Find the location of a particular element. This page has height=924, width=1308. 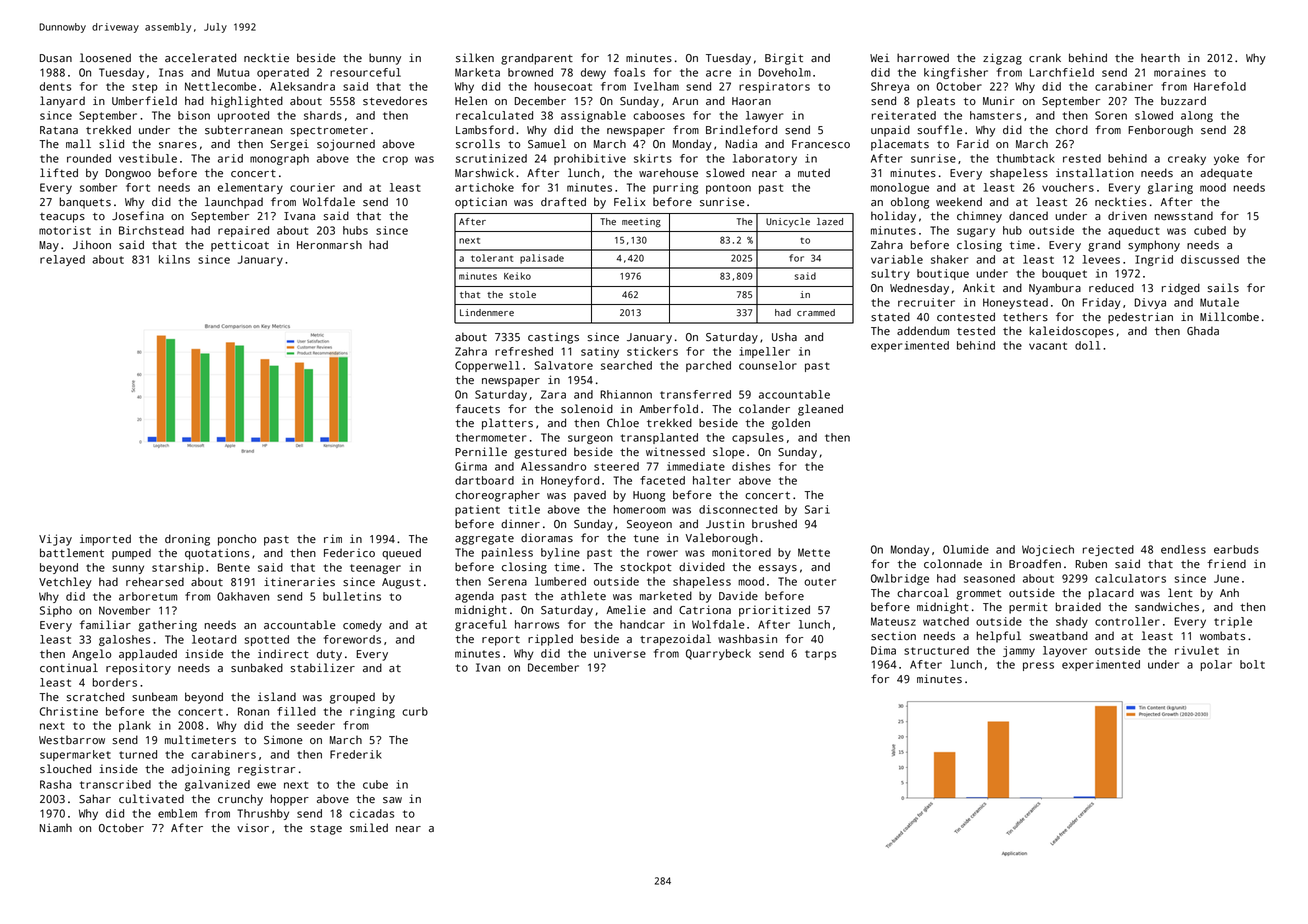

silken is located at coordinates (475, 58).
